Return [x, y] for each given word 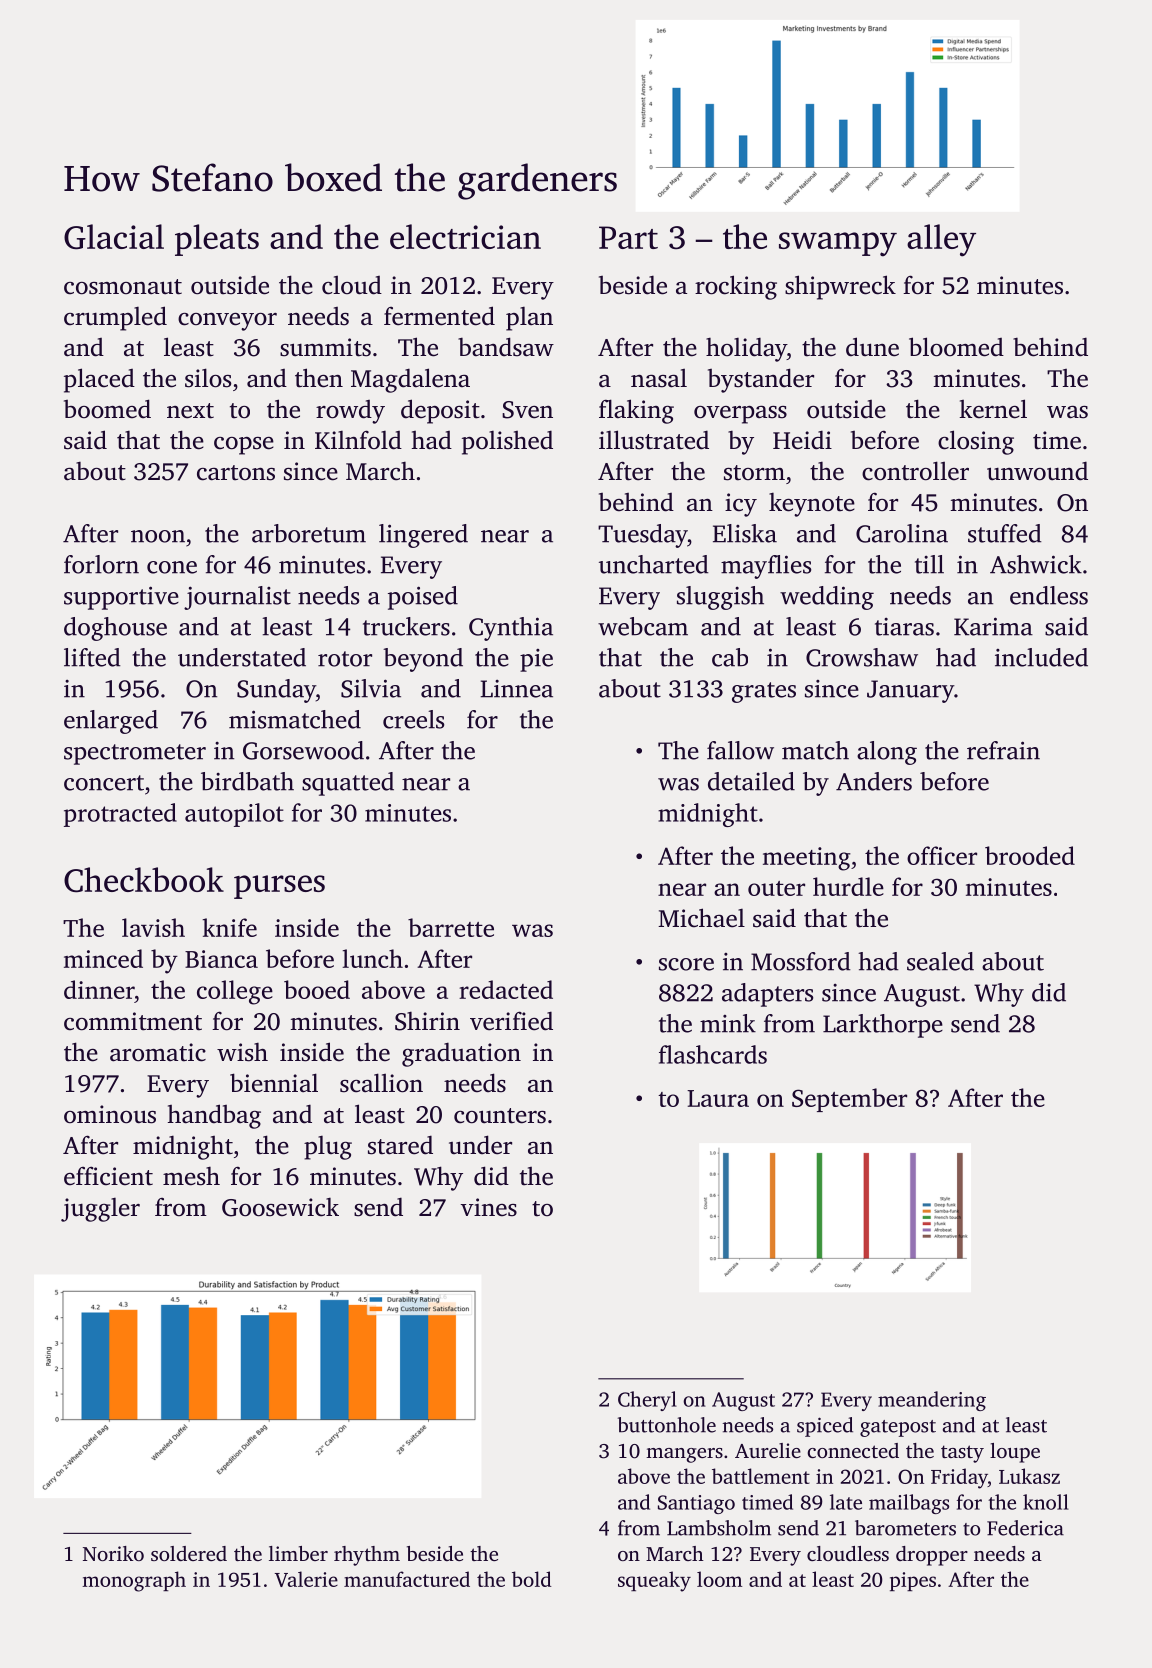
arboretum [309, 533]
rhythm [367, 1556]
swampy [838, 244]
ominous [110, 1114]
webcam [643, 626]
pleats [217, 240]
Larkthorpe [883, 1026]
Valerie [306, 1579]
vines [489, 1207]
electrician [465, 236]
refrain [1003, 750]
